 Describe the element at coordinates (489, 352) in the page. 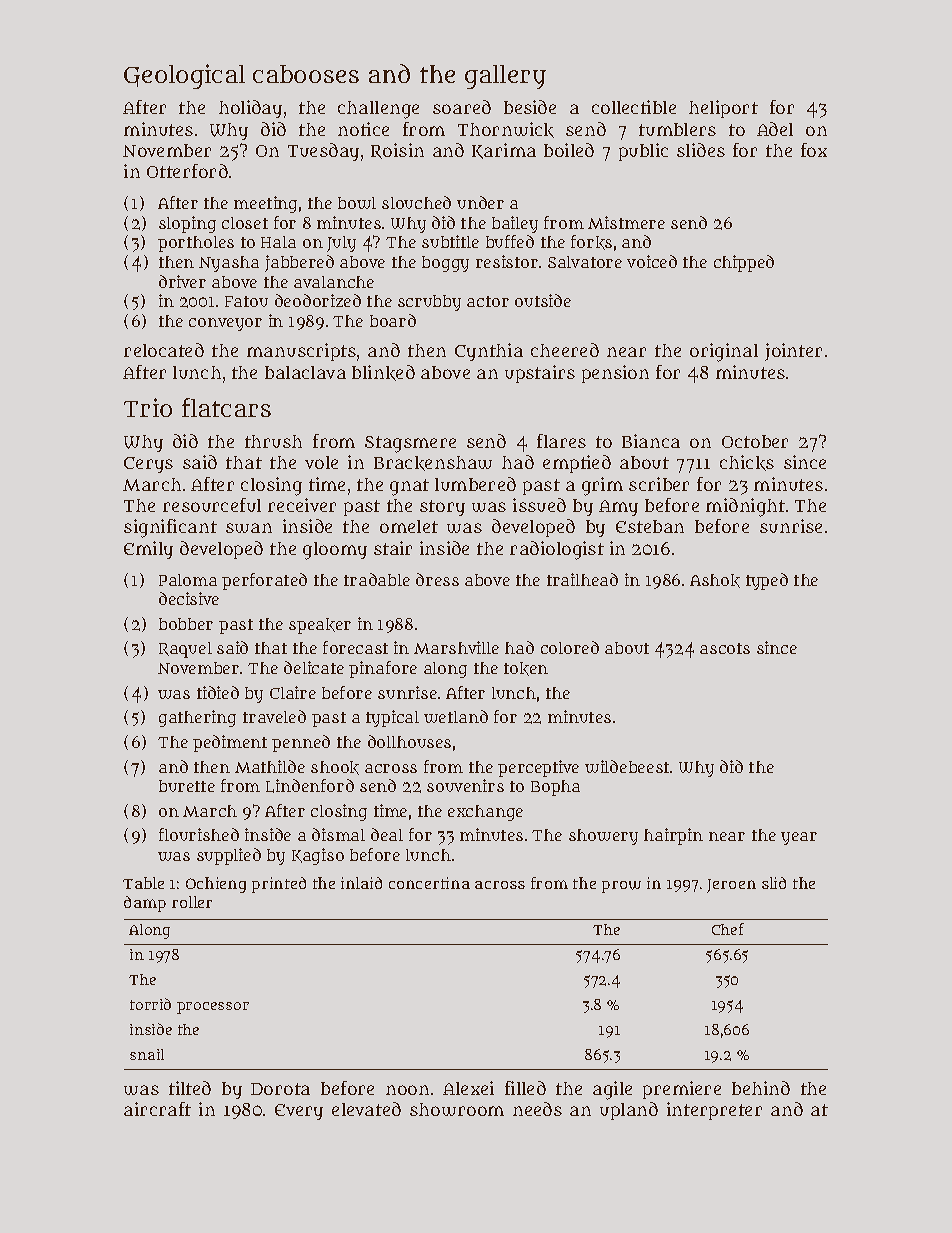

I see `Cynthia` at that location.
